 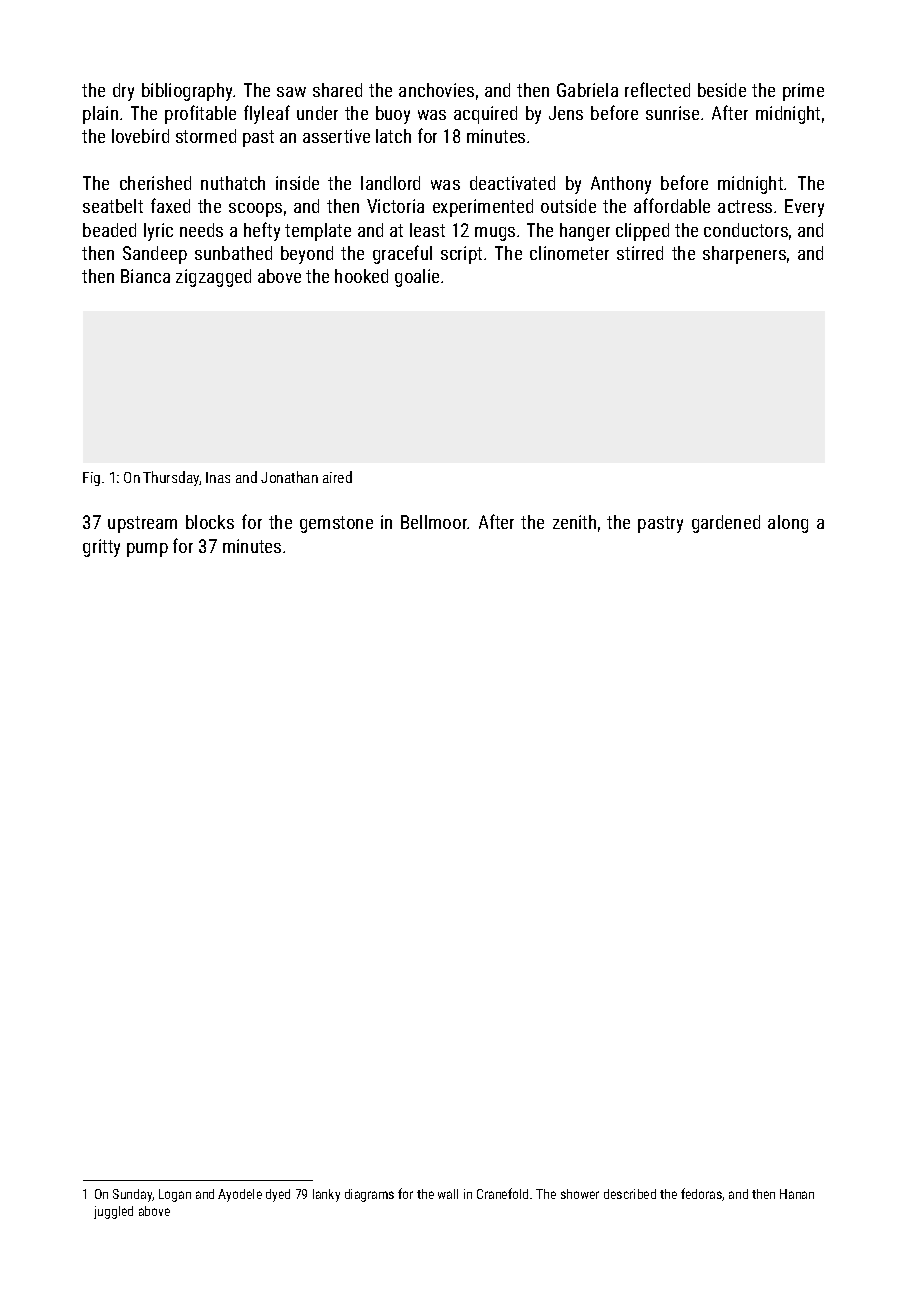 I want to click on Ayodele, so click(x=240, y=1195).
